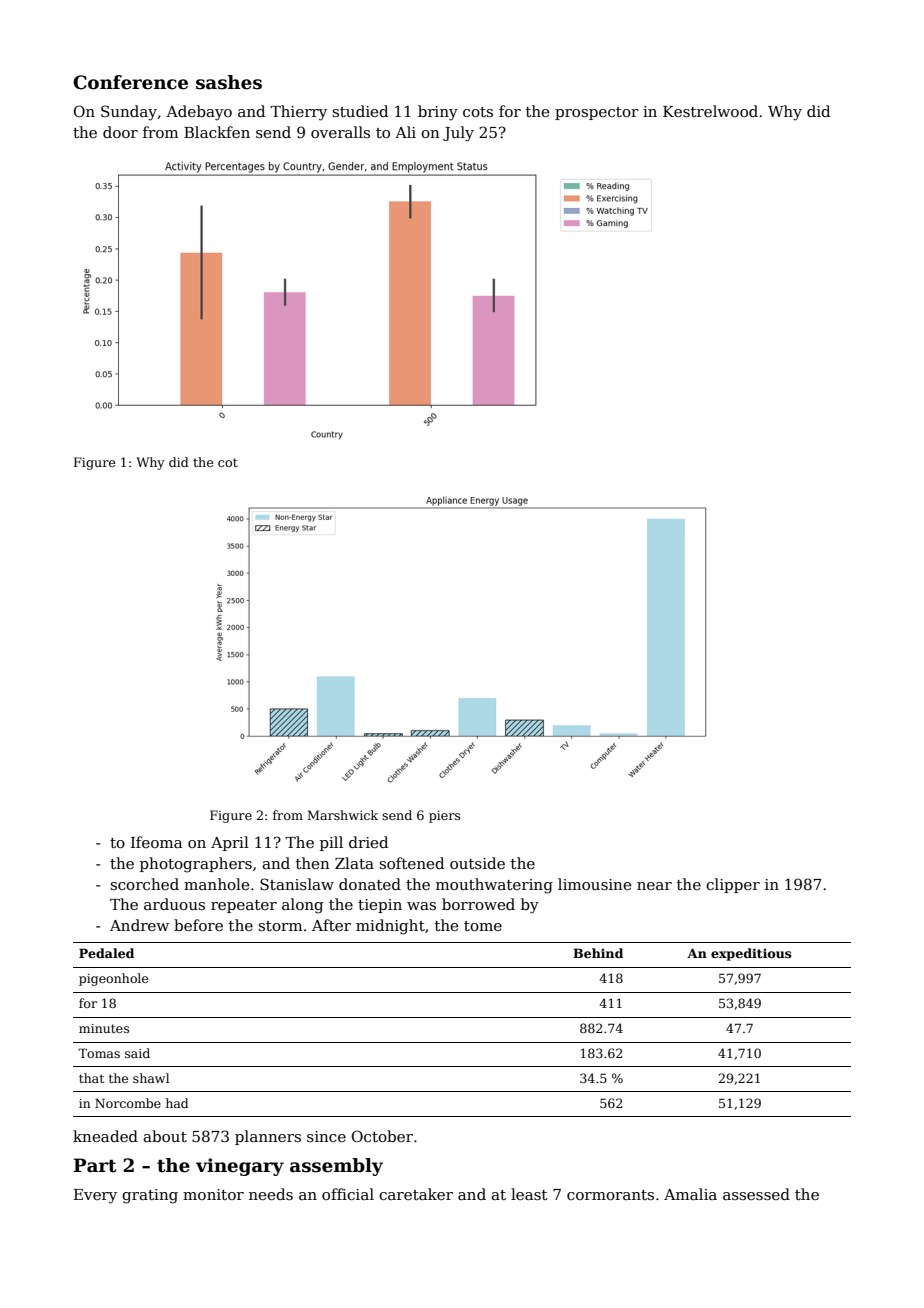 This document has height=1308, width=924. I want to click on Every, so click(95, 1196).
